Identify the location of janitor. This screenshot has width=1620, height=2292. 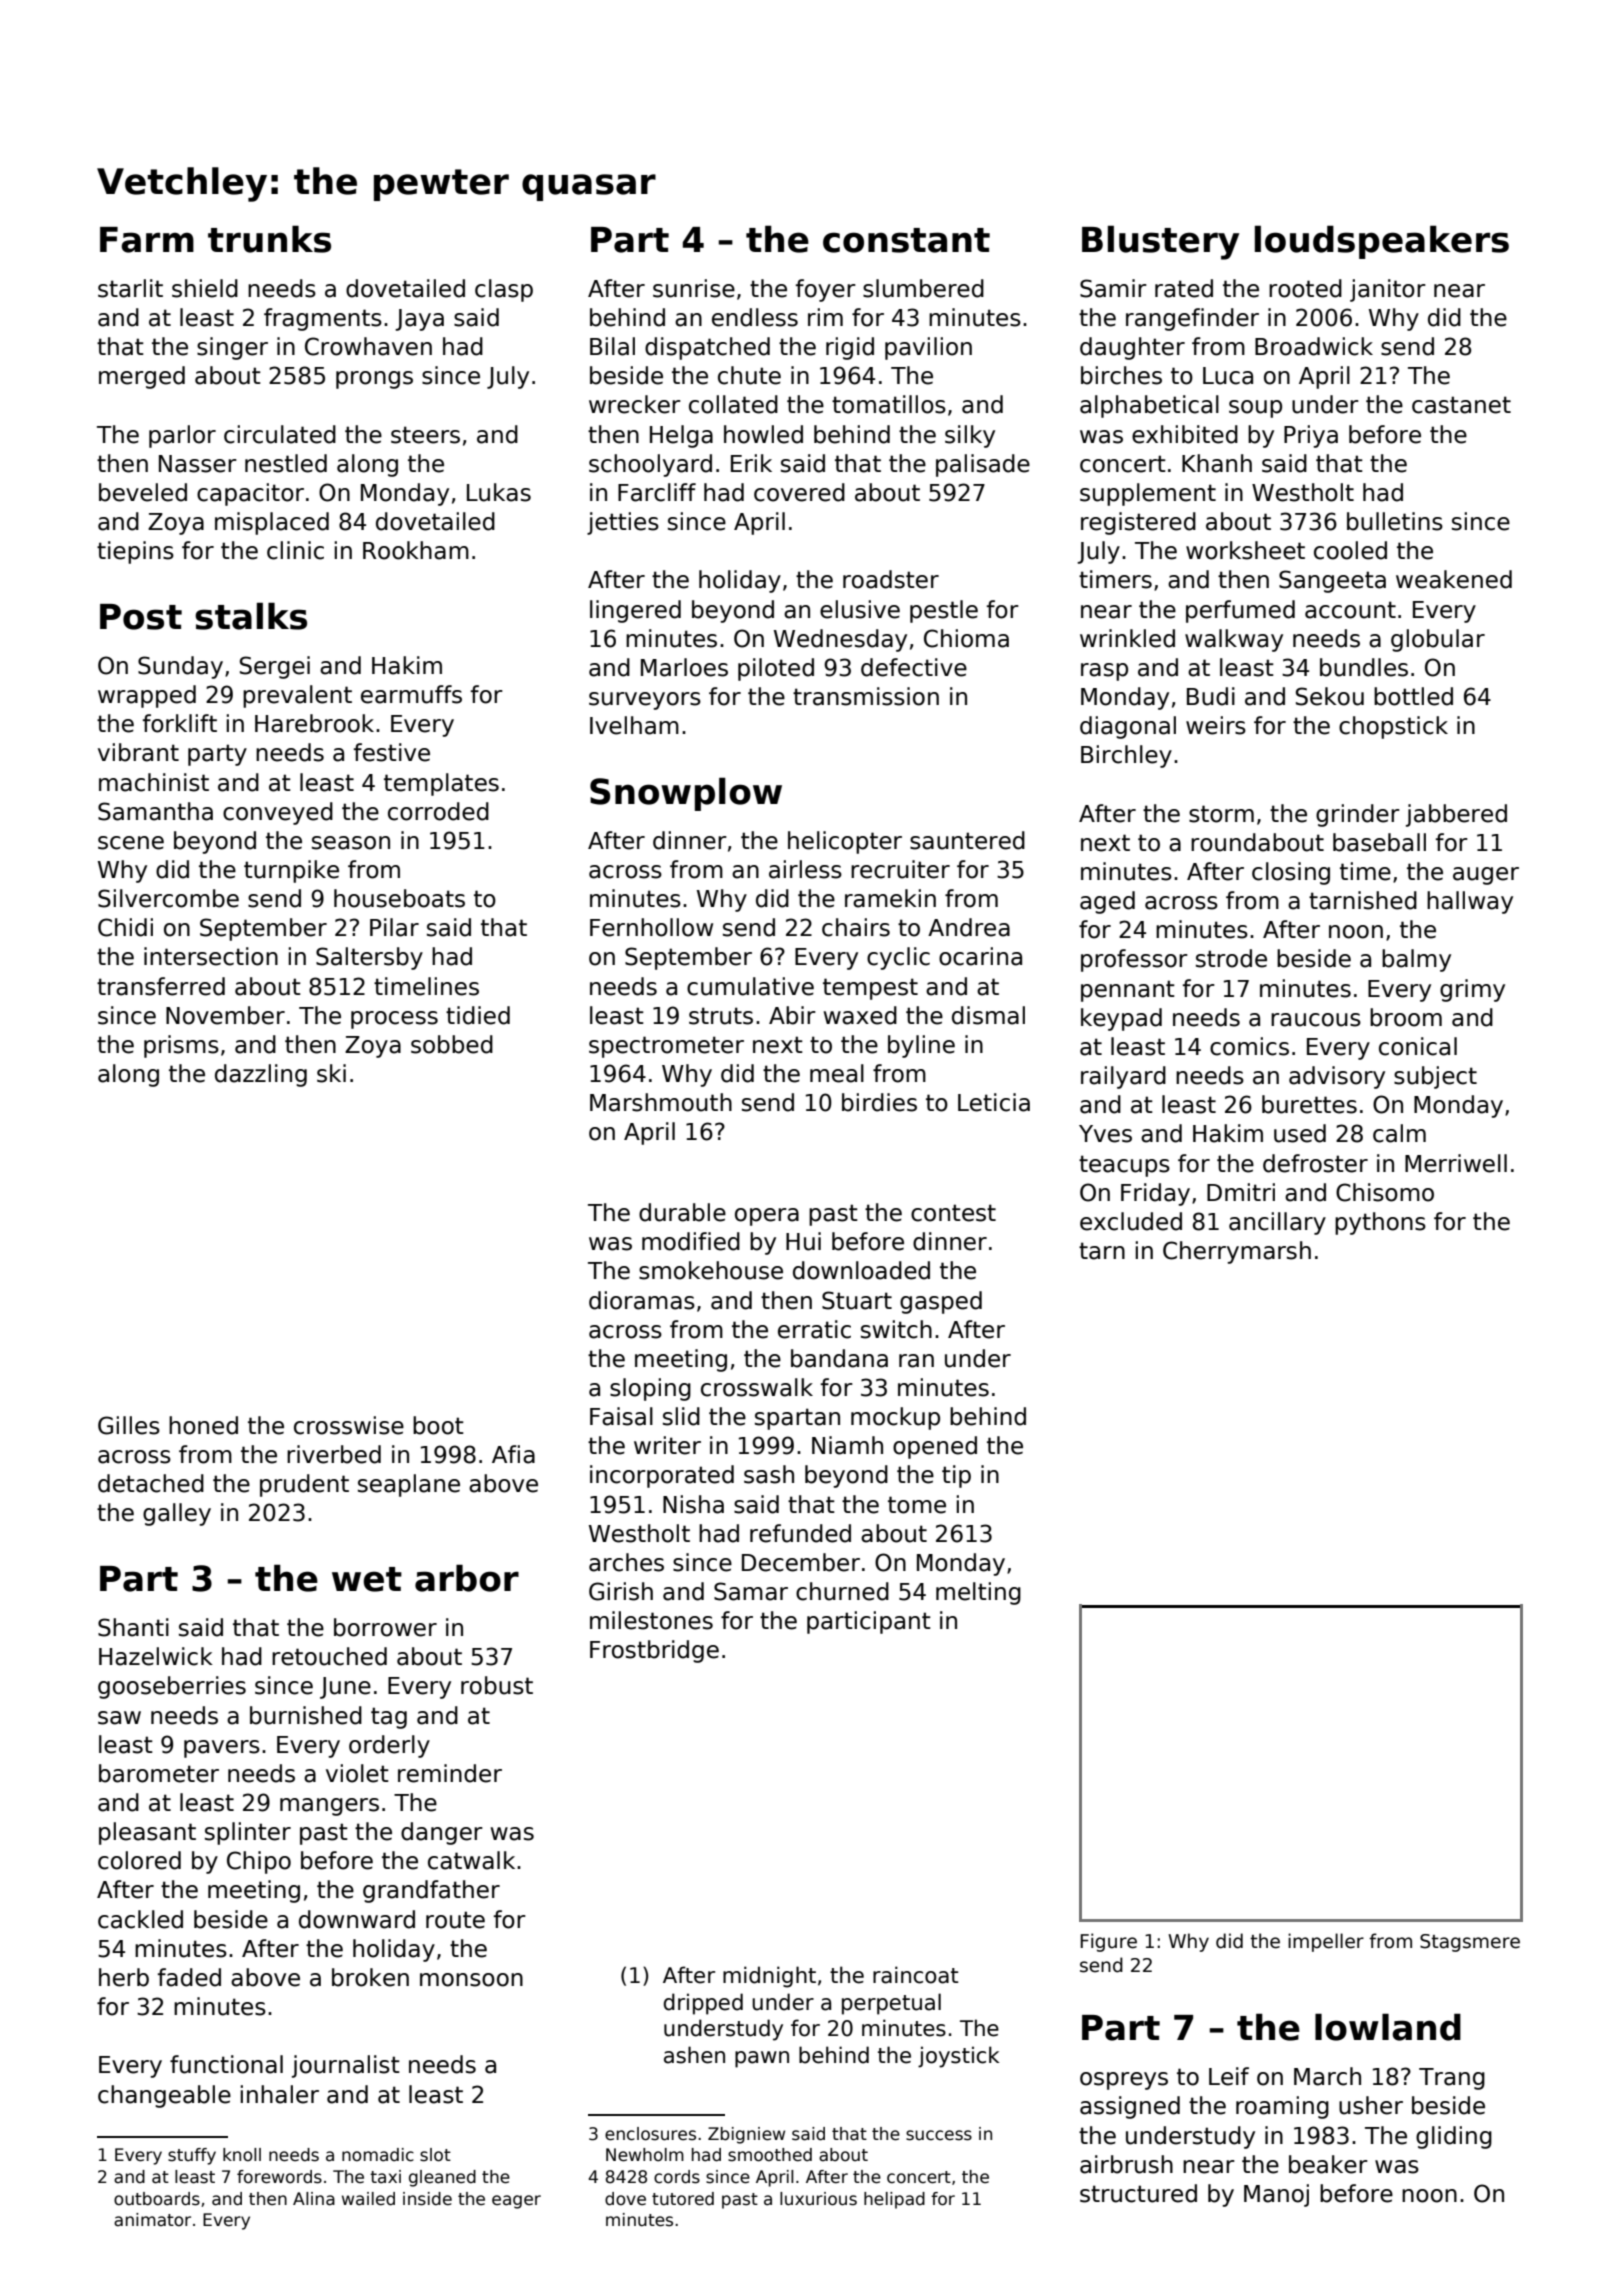
(1388, 290).
